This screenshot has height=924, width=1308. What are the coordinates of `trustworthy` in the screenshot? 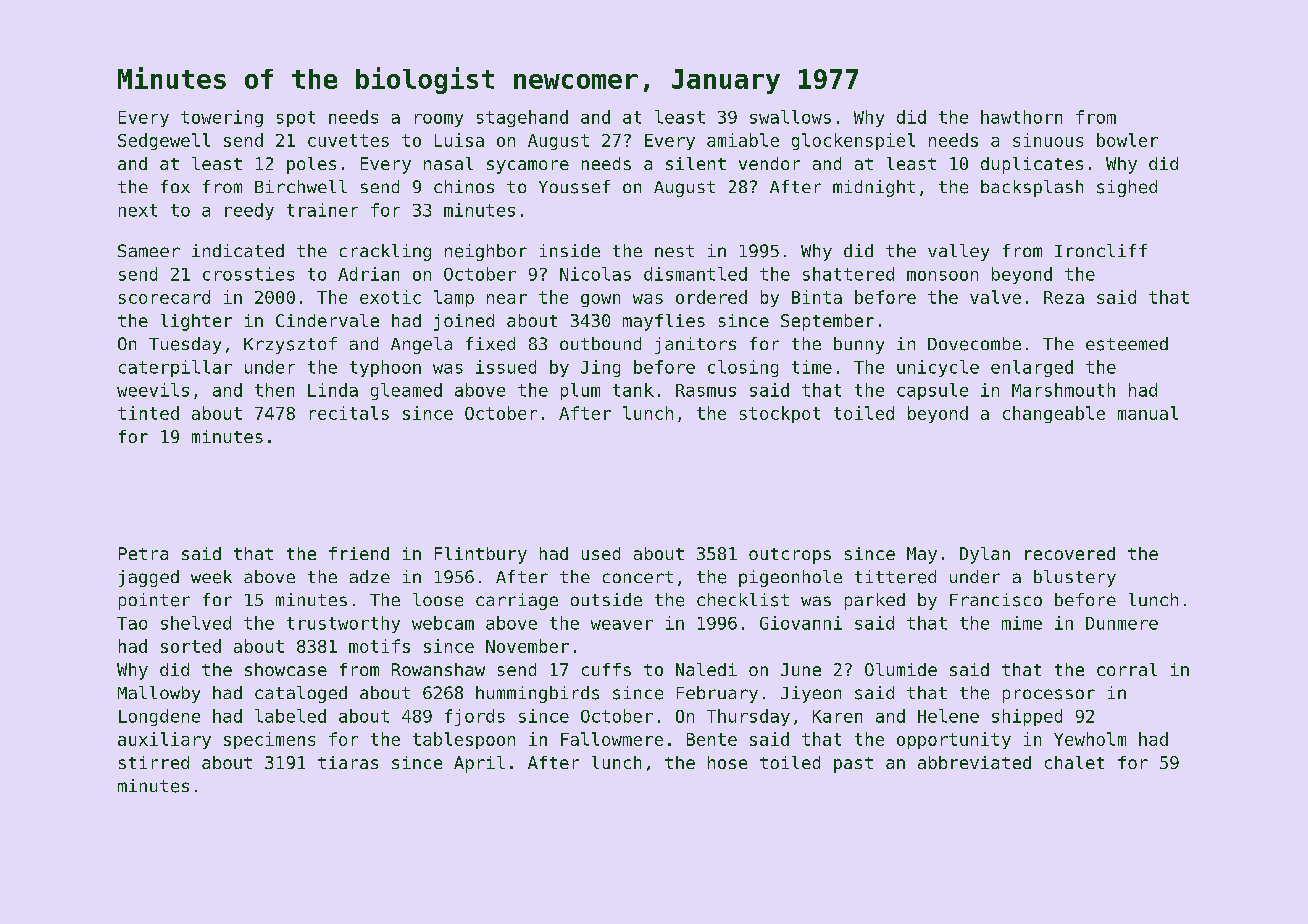 It's located at (343, 624).
